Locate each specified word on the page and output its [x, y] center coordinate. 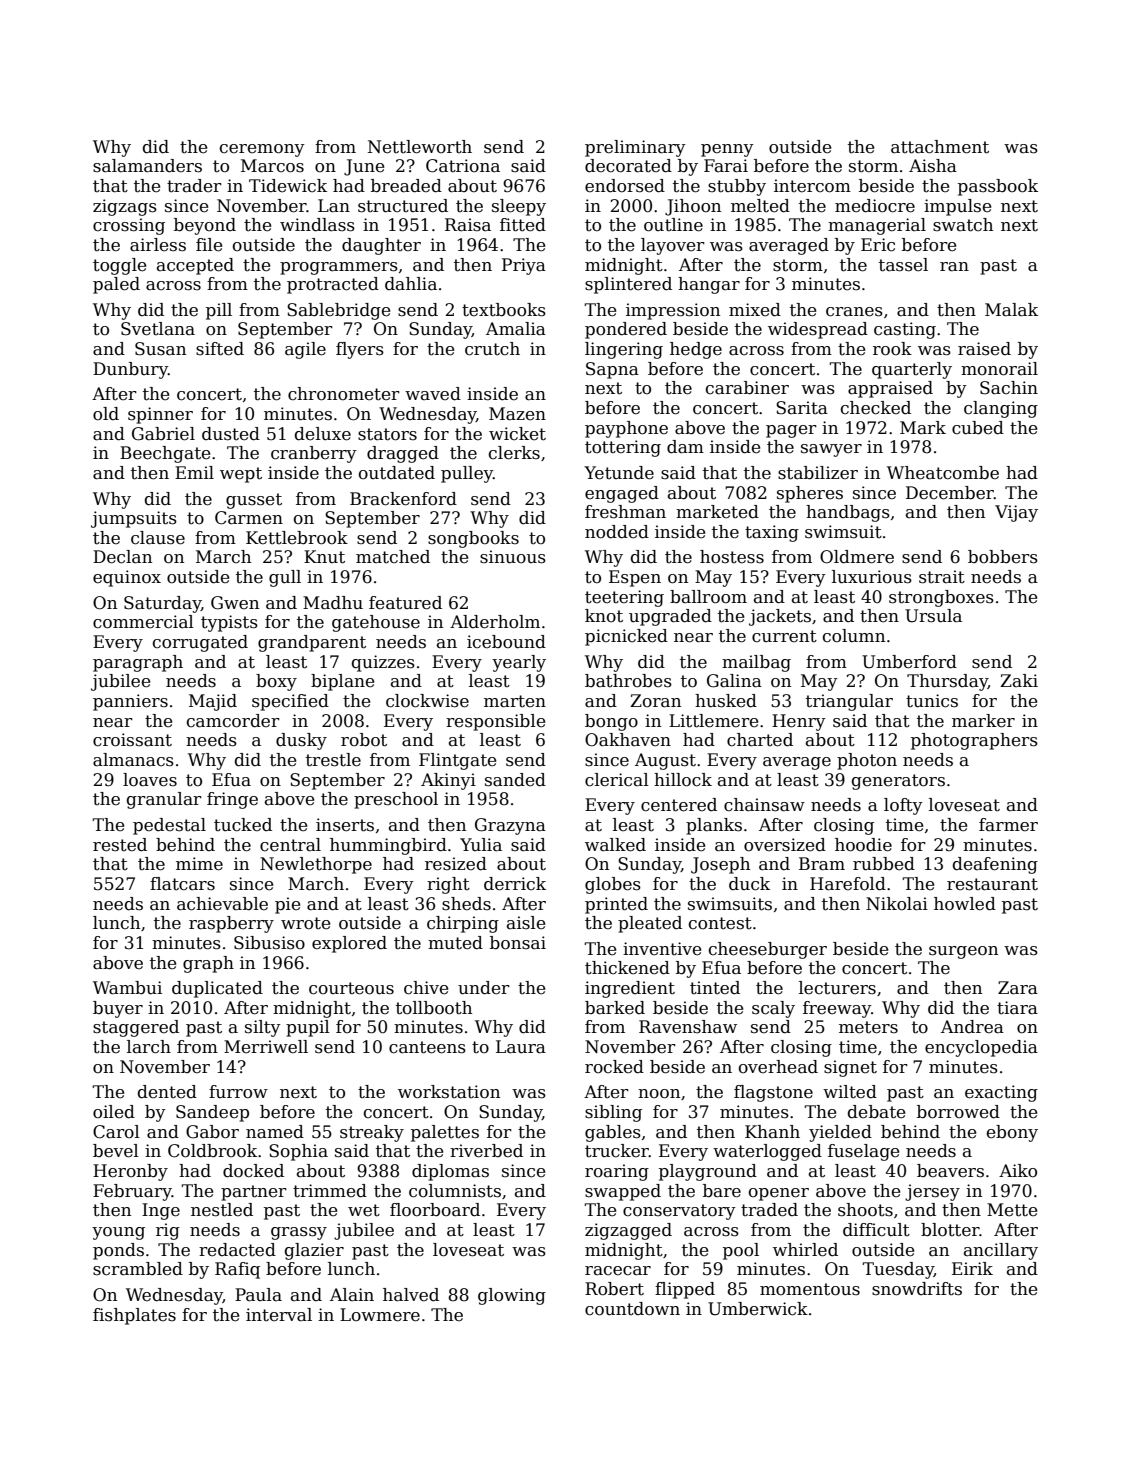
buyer [118, 1009]
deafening [995, 865]
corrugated [200, 643]
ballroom [708, 597]
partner [254, 1193]
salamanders [147, 166]
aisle [526, 923]
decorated [628, 166]
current [784, 636]
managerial [877, 226]
